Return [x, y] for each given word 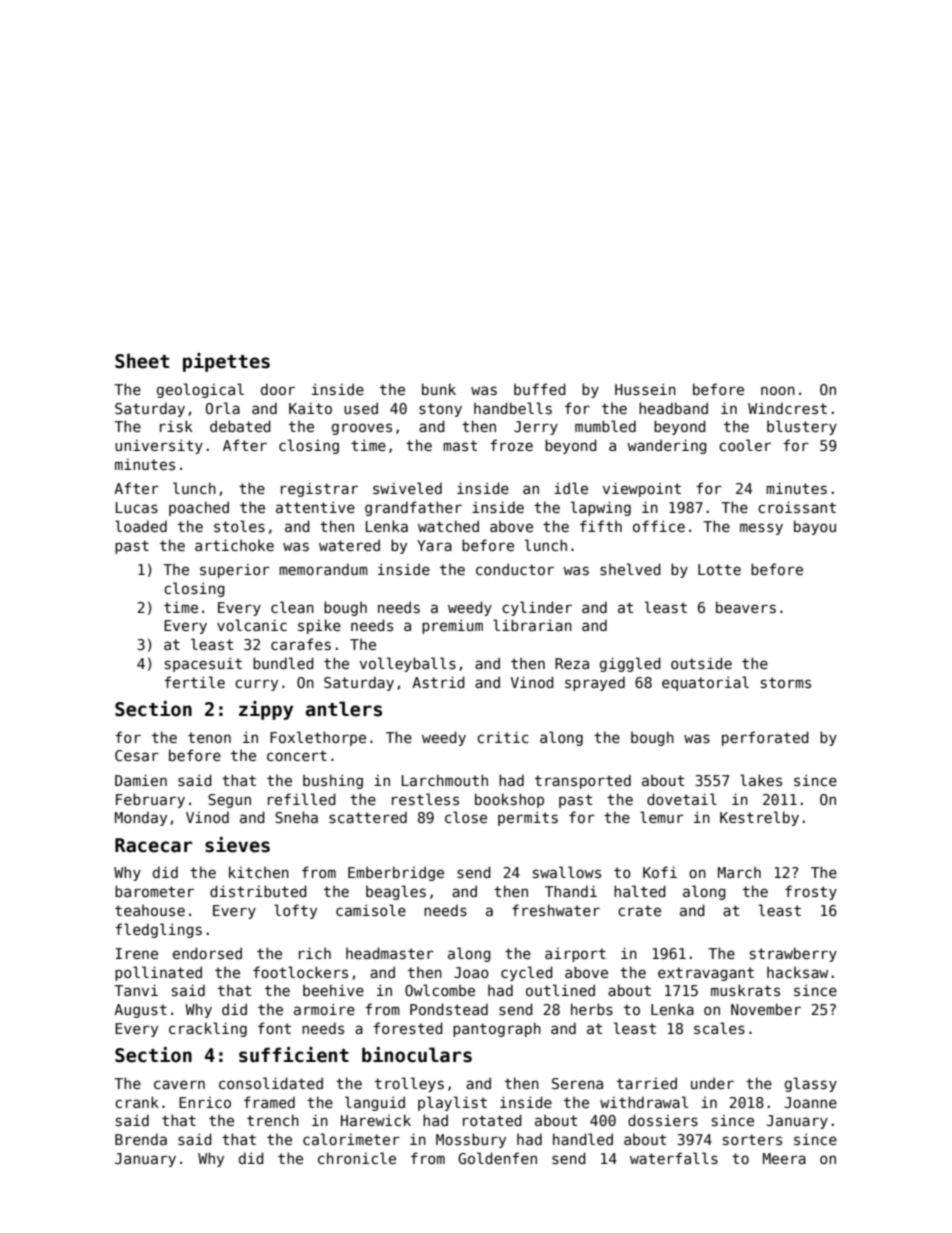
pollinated [158, 973]
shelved [630, 569]
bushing [333, 781]
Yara [434, 545]
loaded [141, 526]
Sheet [142, 361]
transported [583, 781]
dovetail [682, 799]
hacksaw [797, 972]
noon [778, 390]
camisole [371, 910]
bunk [439, 389]
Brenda [141, 1139]
